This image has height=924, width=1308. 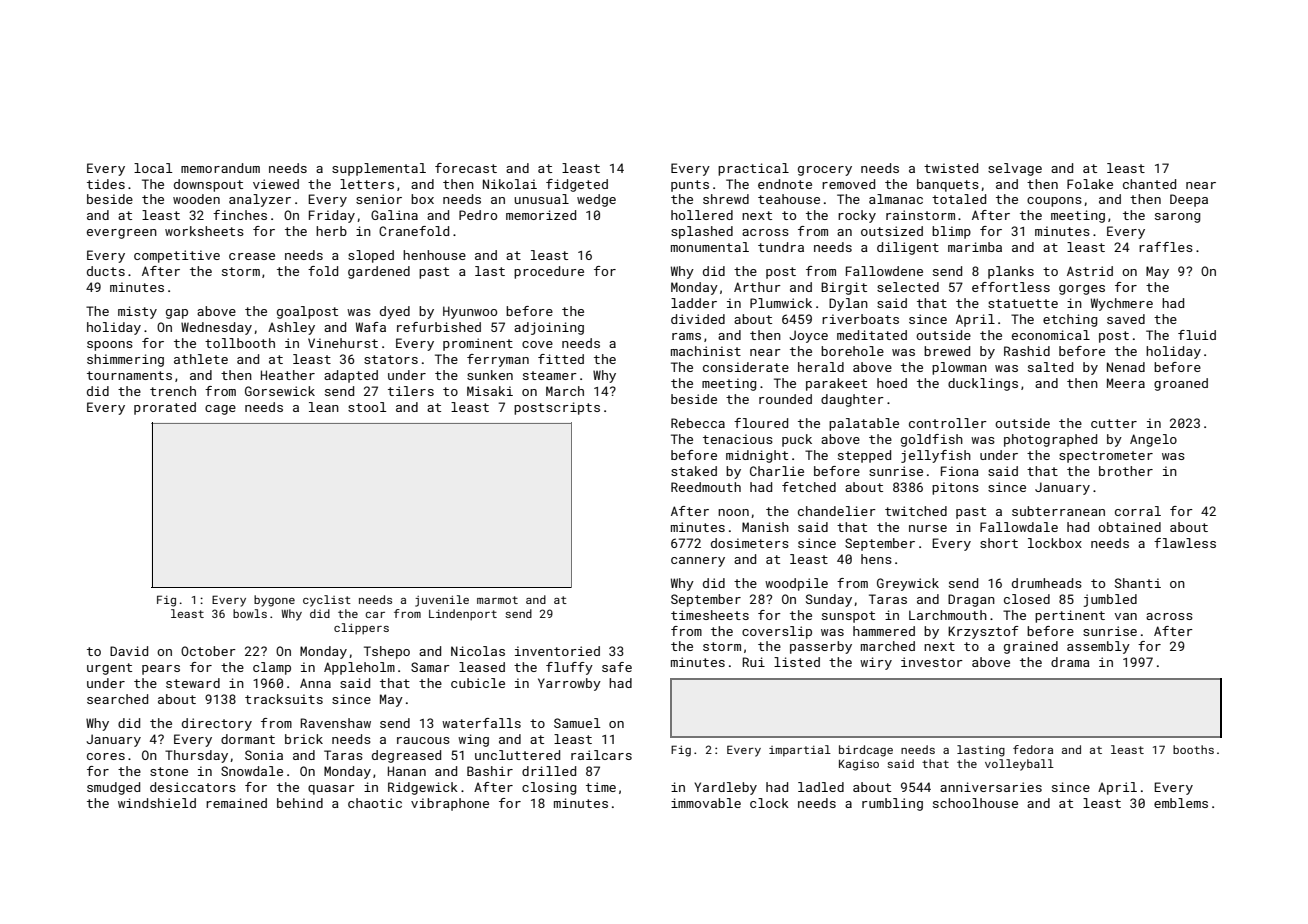 What do you see at coordinates (698, 423) in the image?
I see `Rebecca` at bounding box center [698, 423].
